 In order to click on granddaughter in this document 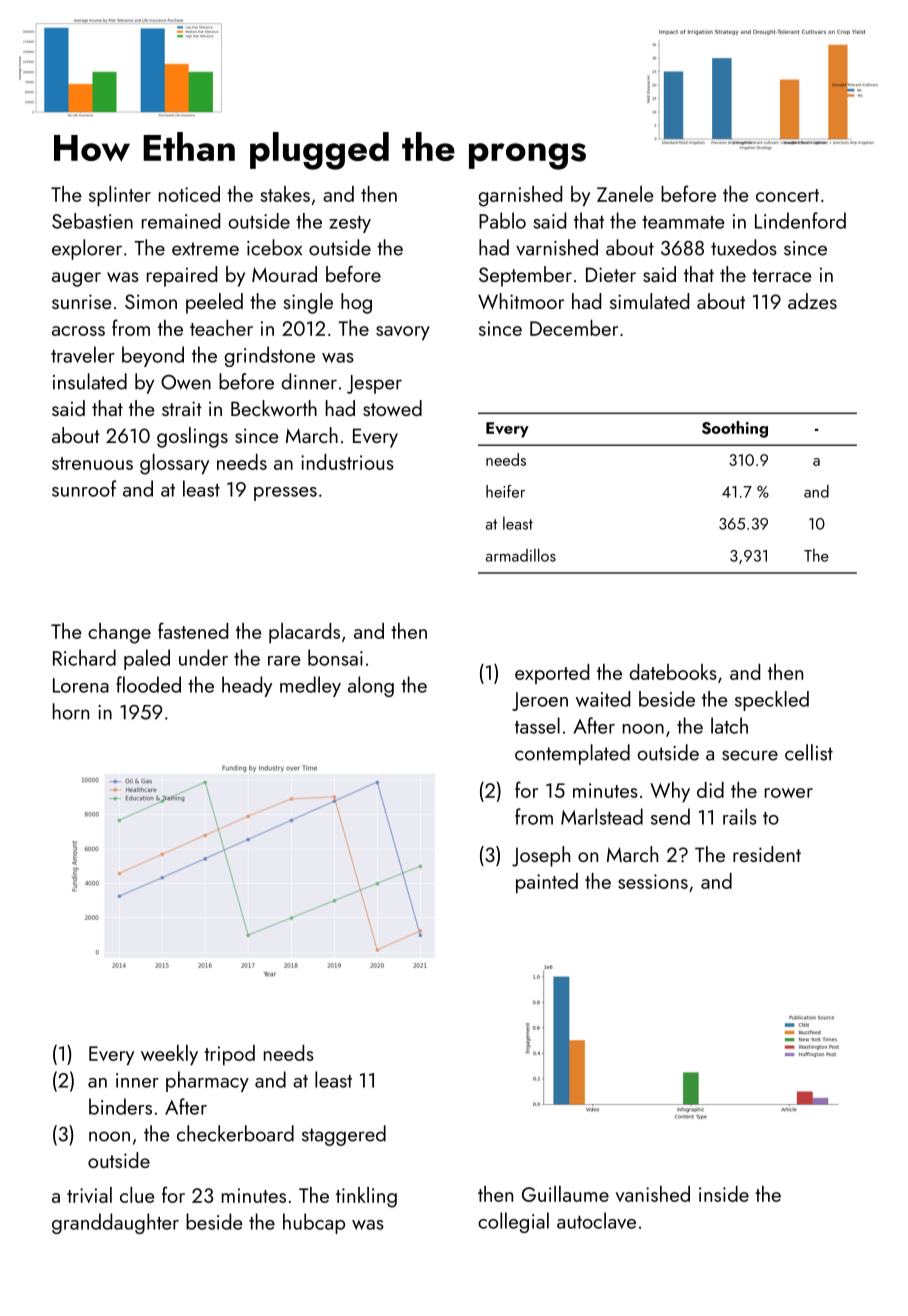, I will do `click(115, 1223)`.
